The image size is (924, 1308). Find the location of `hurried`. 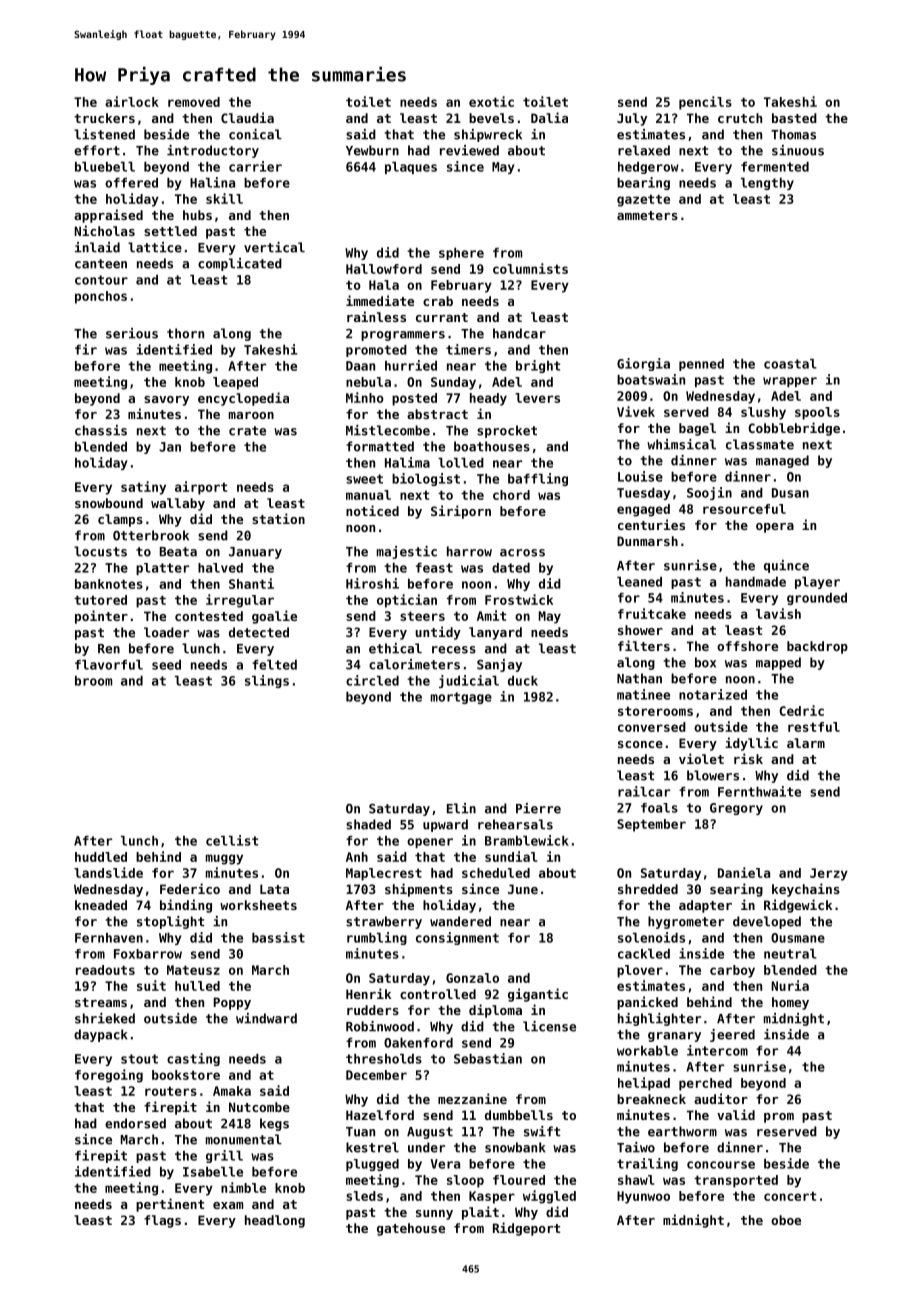

hurried is located at coordinates (411, 365).
